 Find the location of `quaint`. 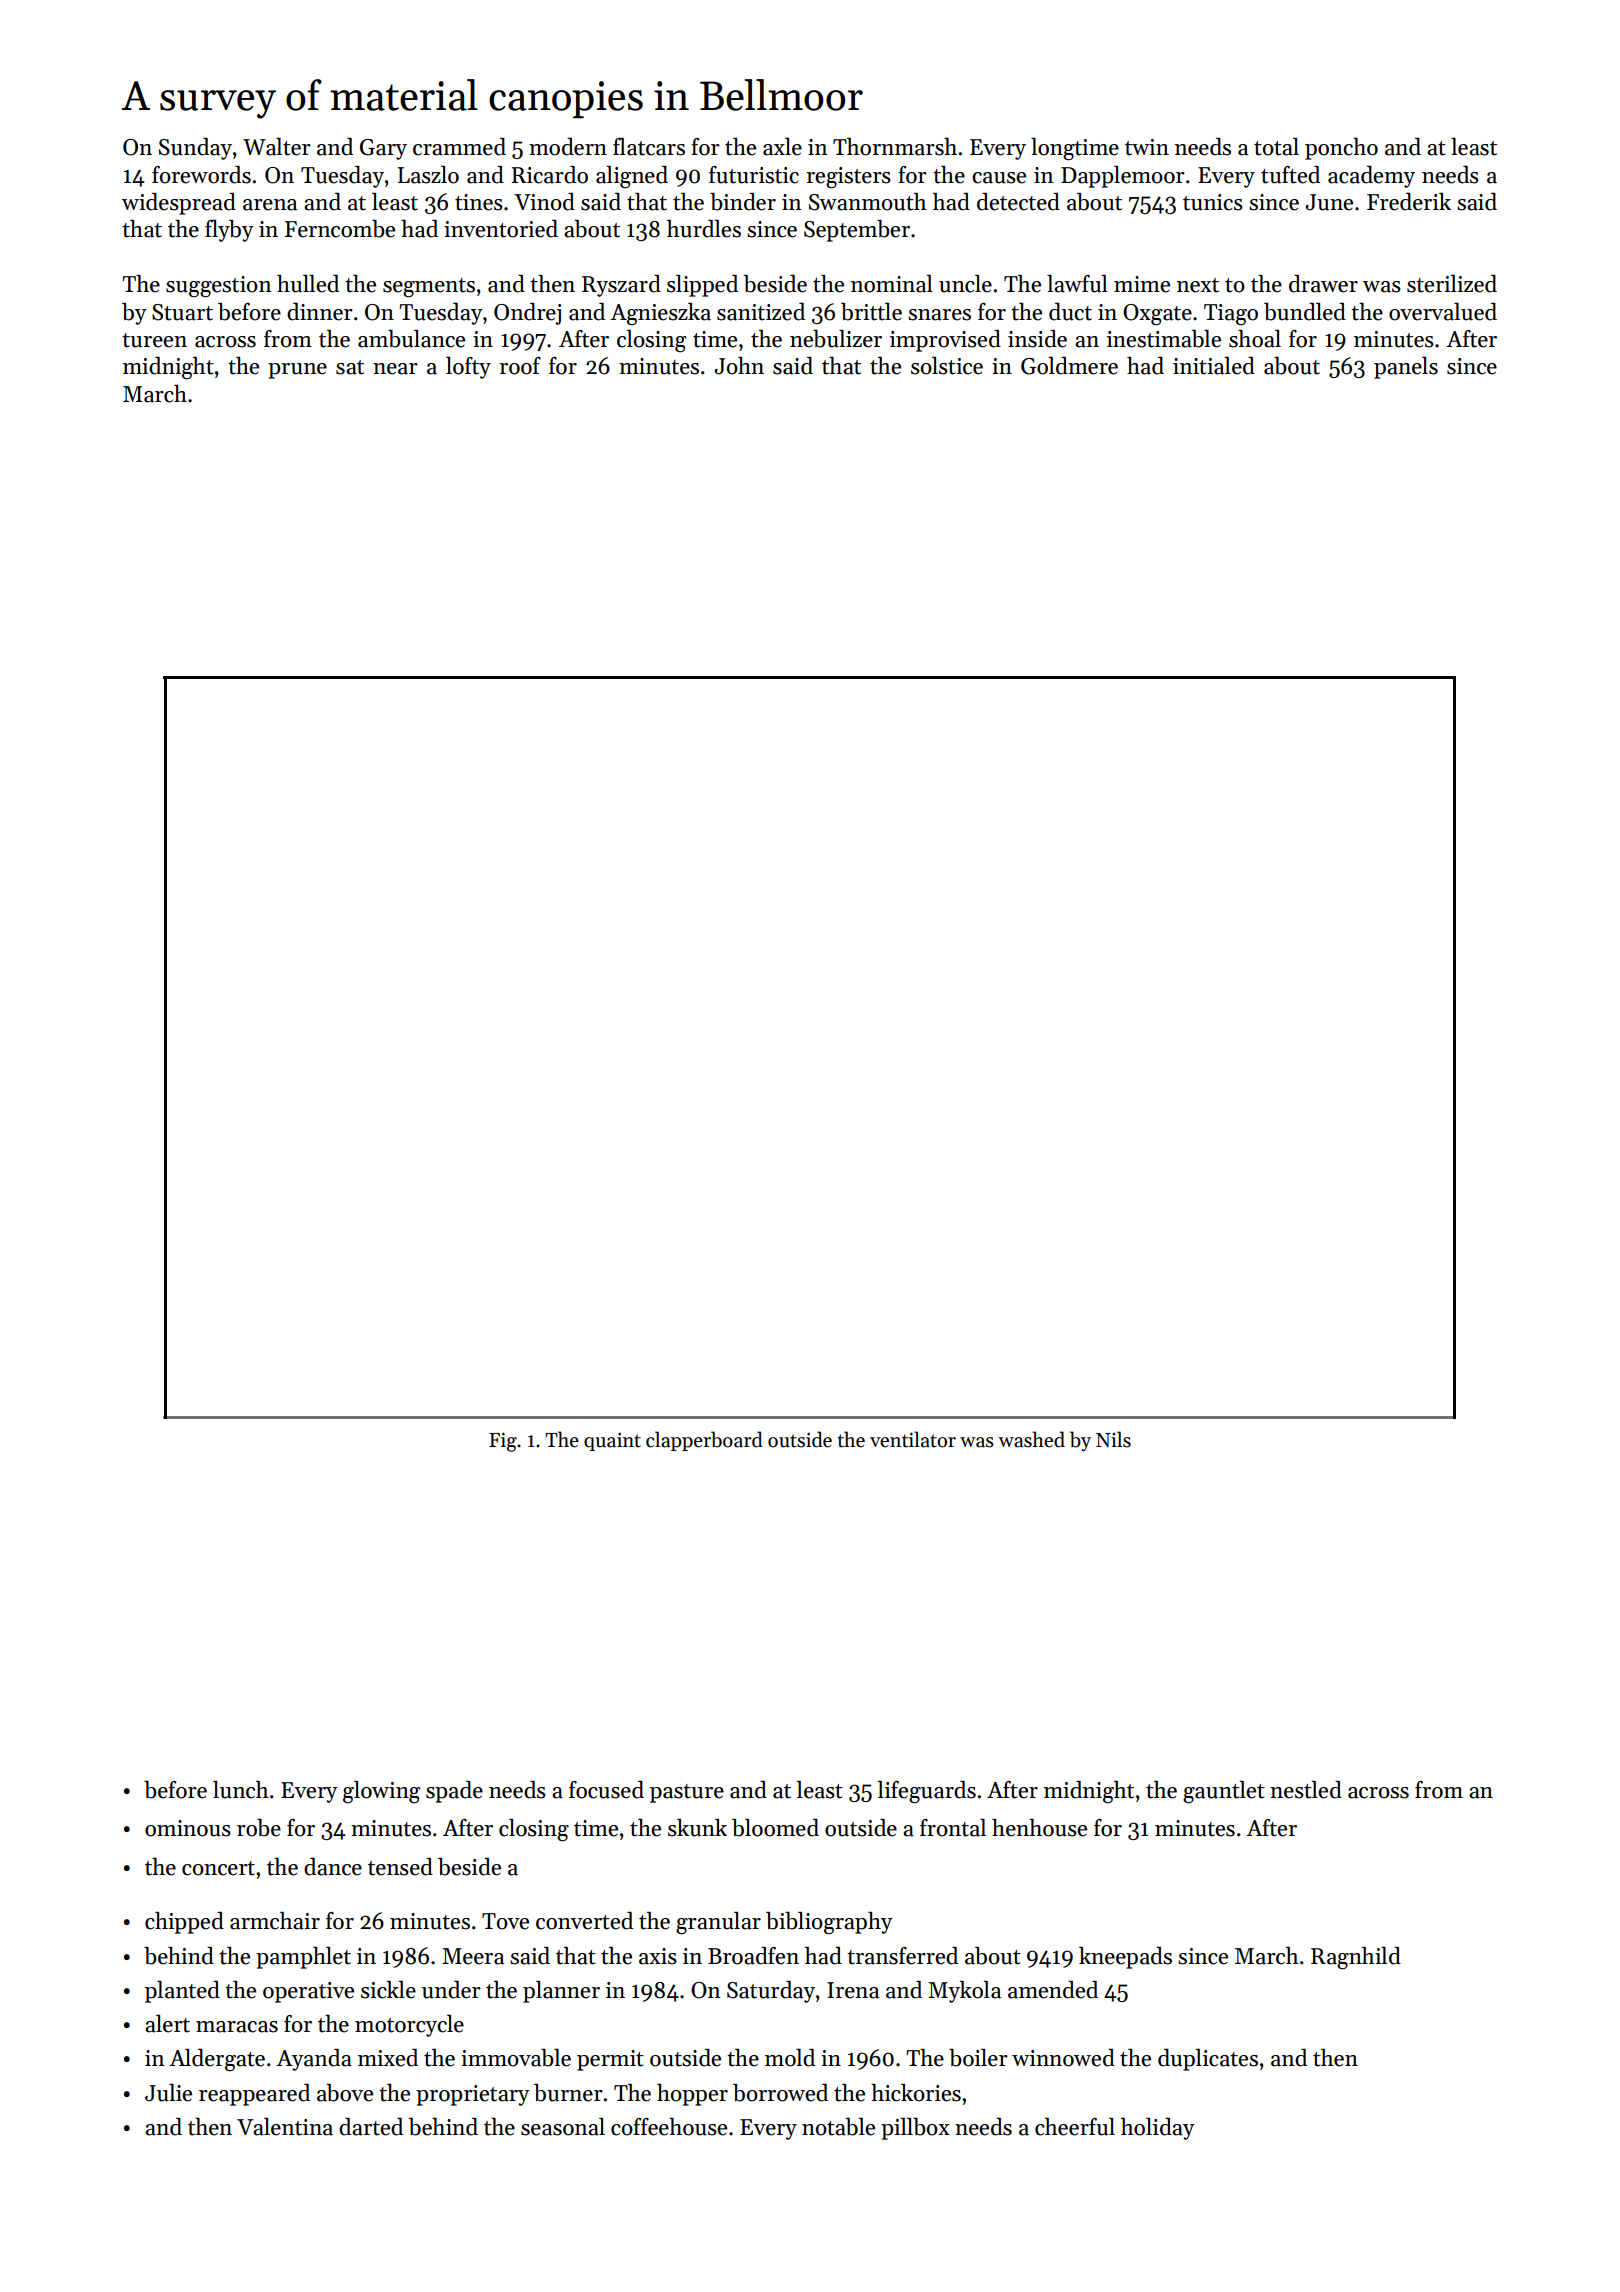

quaint is located at coordinates (612, 1441).
